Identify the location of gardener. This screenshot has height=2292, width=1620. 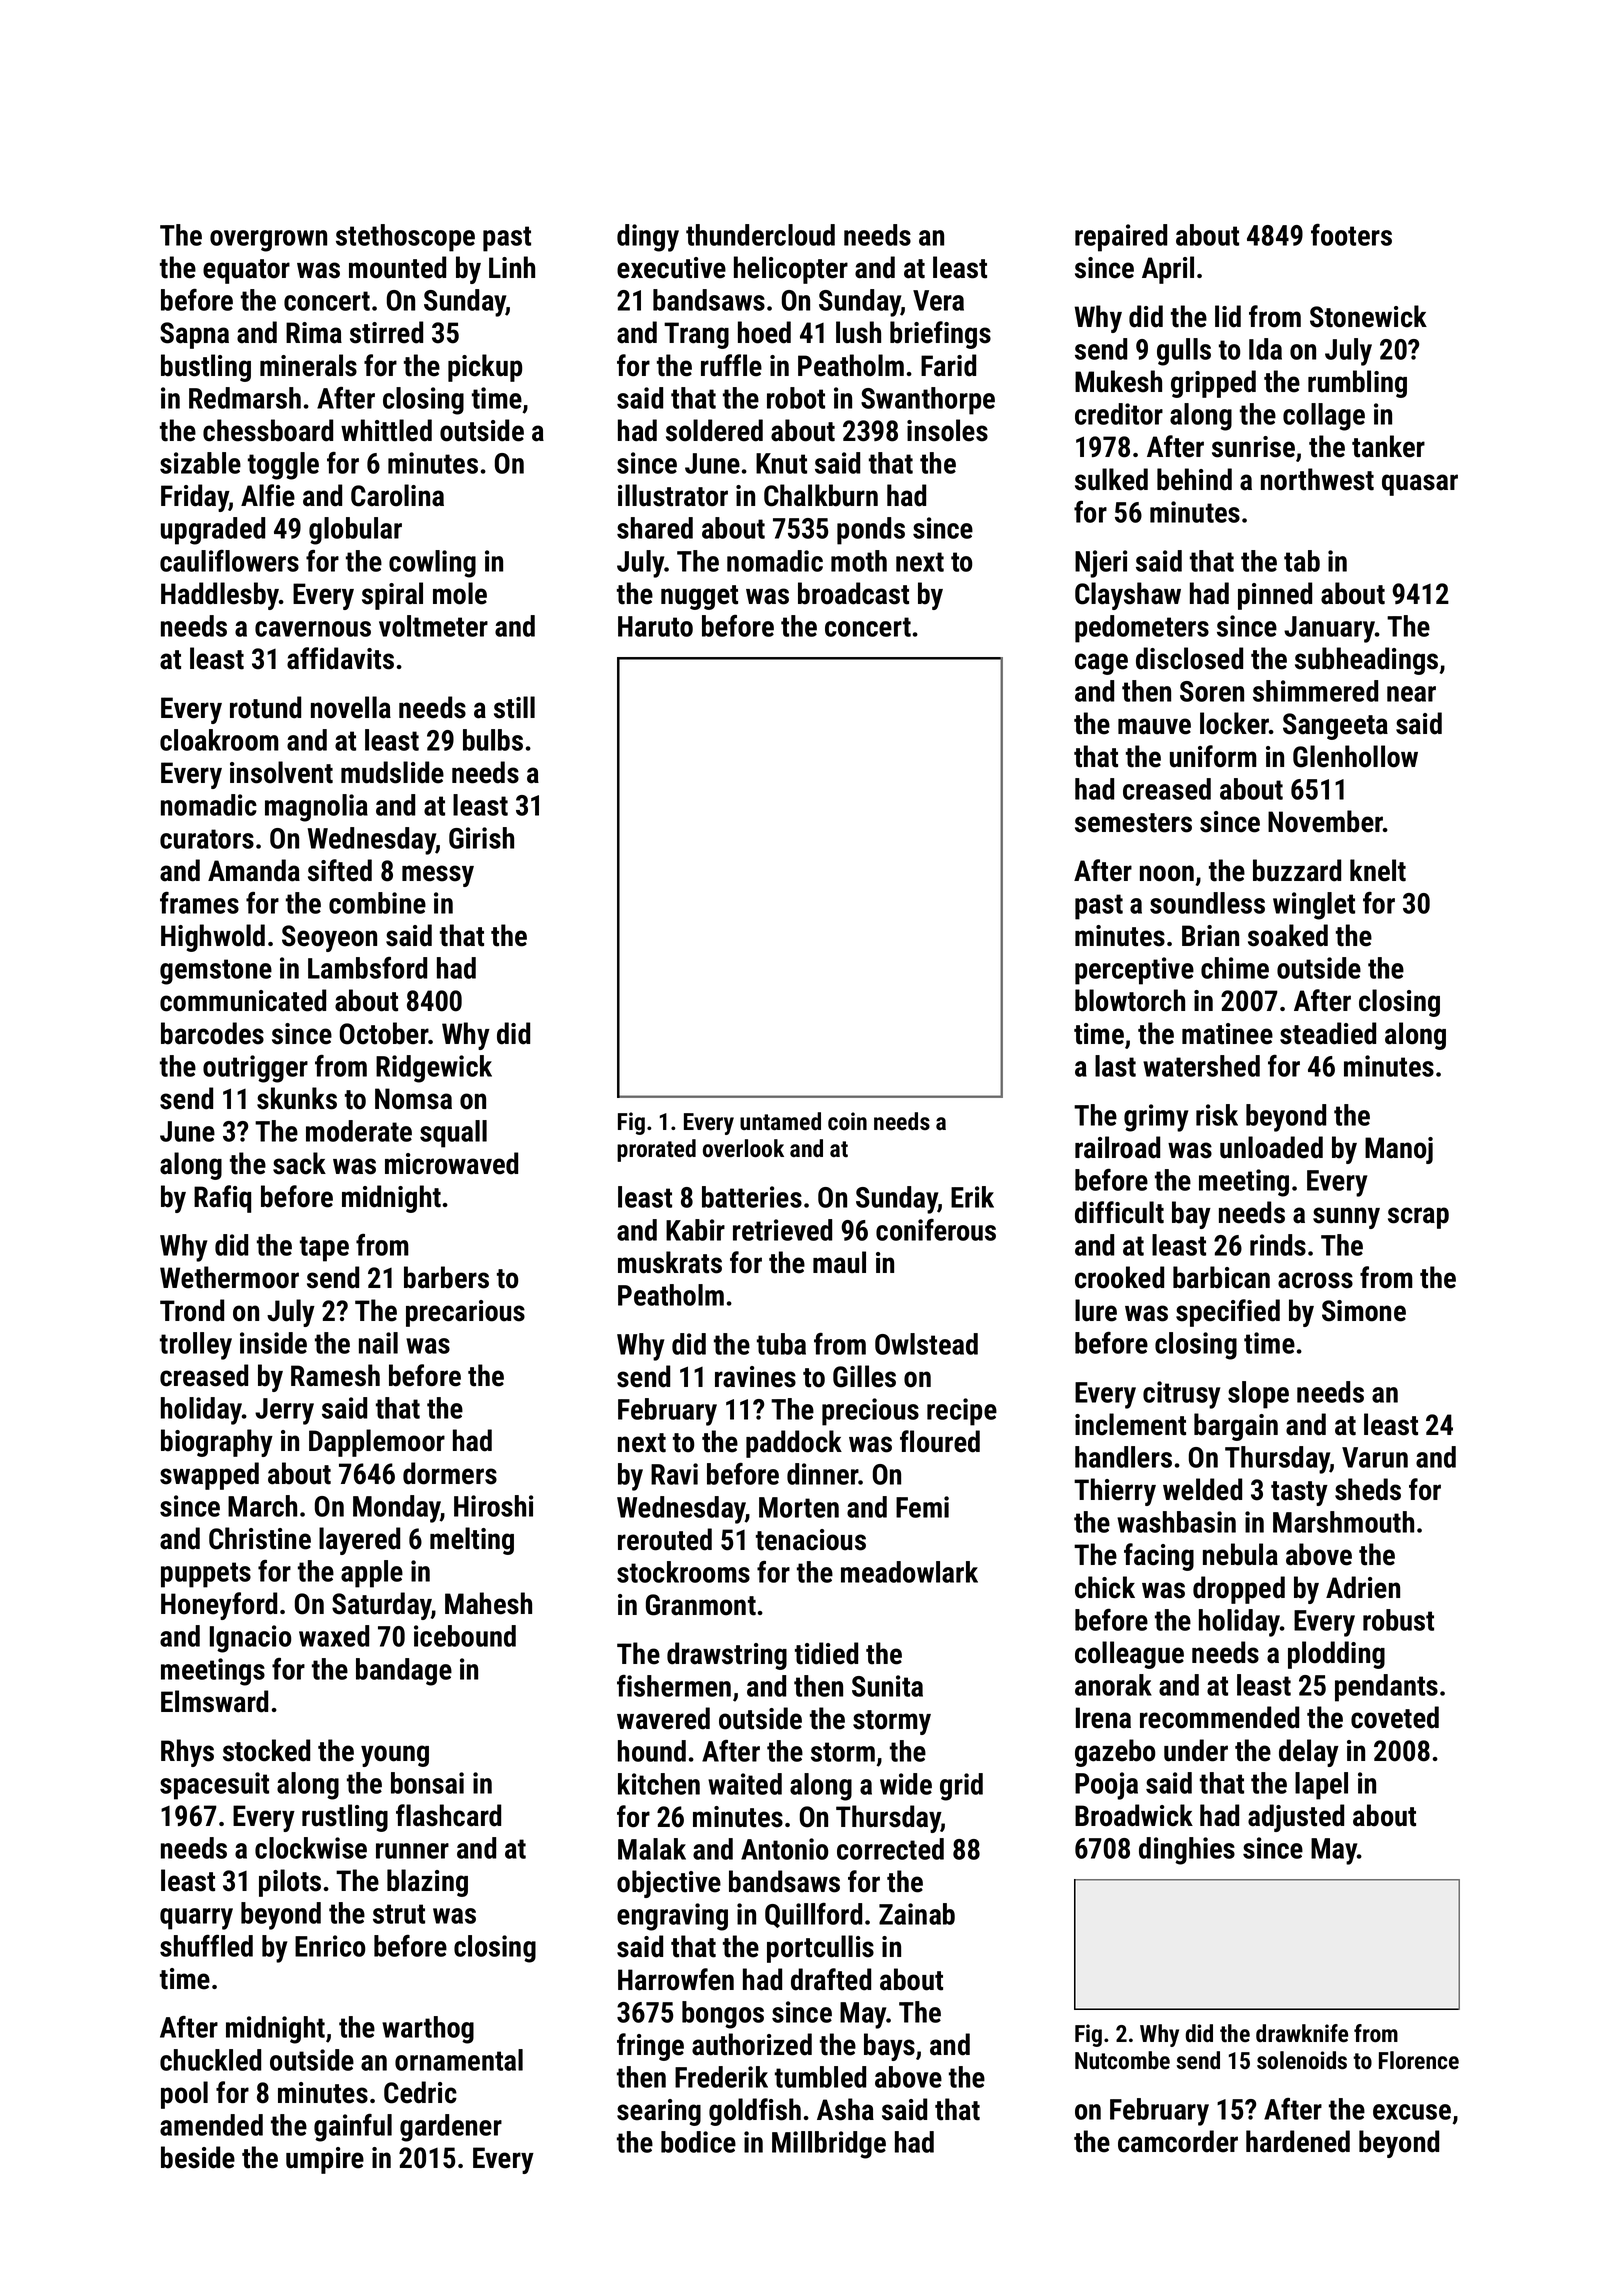
(451, 2128).
